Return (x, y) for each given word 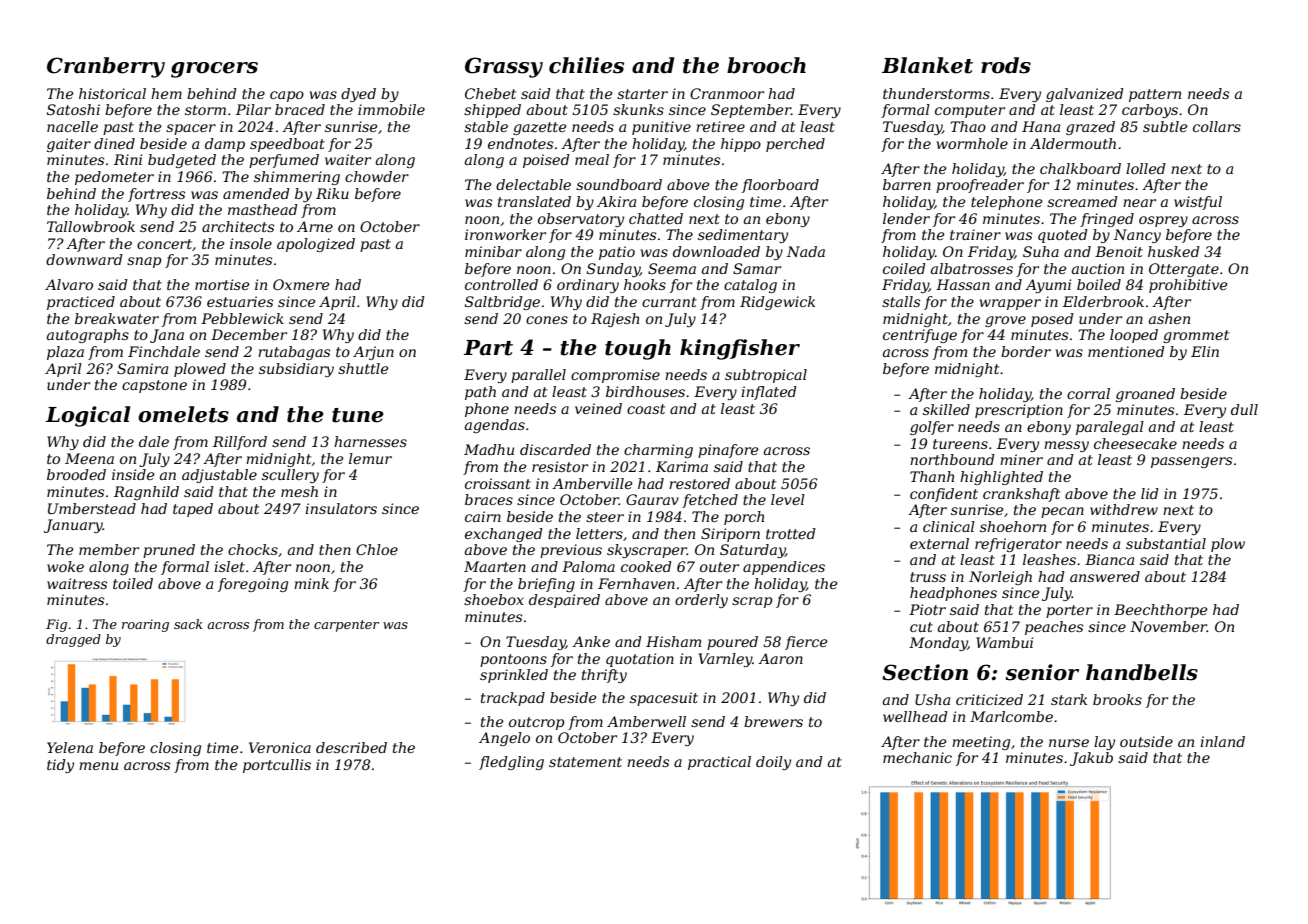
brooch (766, 65)
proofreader (980, 186)
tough (638, 349)
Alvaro (69, 284)
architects (238, 226)
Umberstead (92, 508)
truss (928, 577)
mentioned (1126, 351)
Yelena (70, 747)
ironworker (505, 234)
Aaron (780, 658)
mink (311, 583)
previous (571, 551)
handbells (1142, 672)
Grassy (504, 67)
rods (1006, 65)
